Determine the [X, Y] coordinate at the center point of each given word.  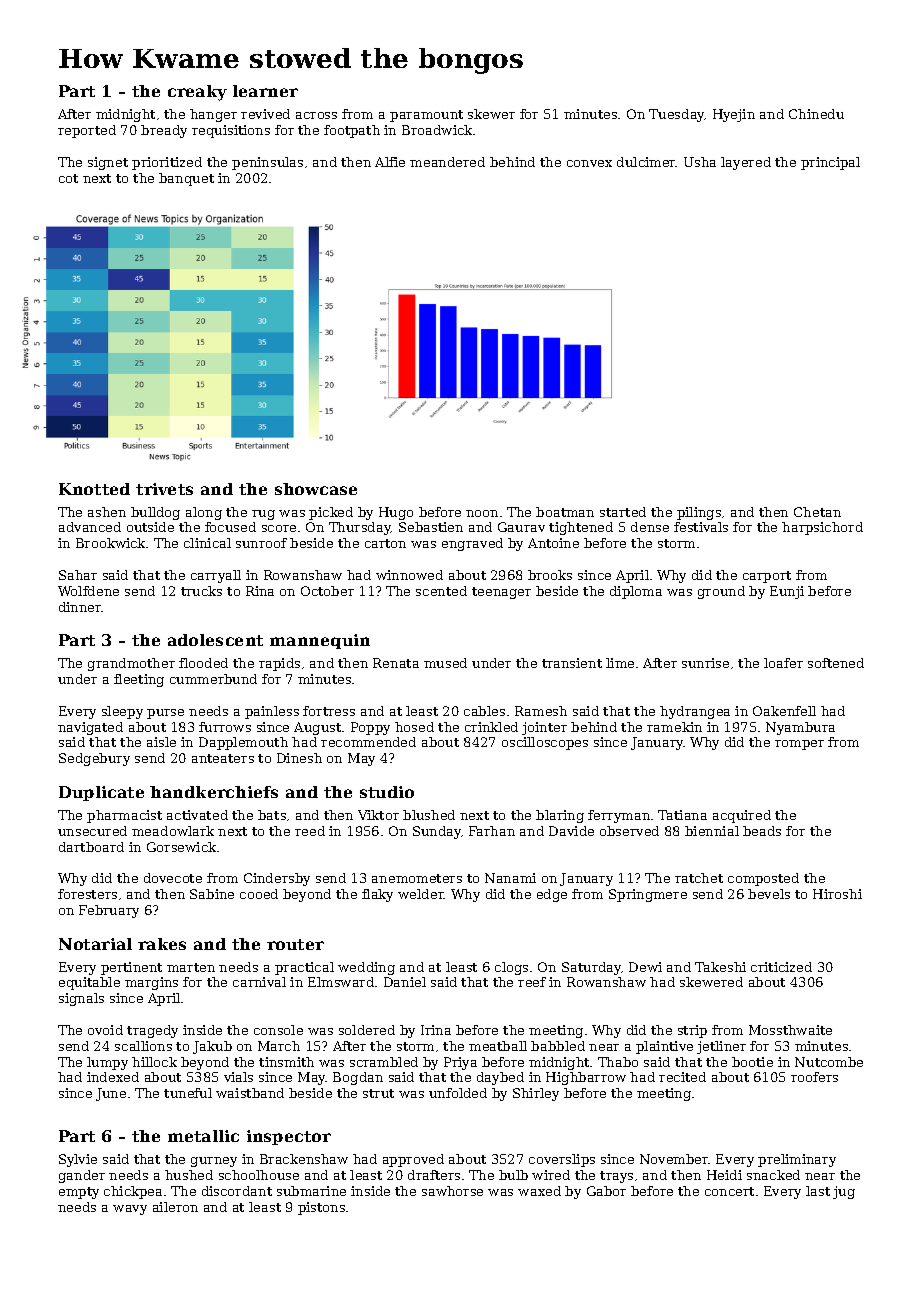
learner [265, 91]
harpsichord [822, 528]
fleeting [139, 680]
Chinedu [816, 114]
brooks [550, 575]
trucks [201, 591]
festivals [701, 527]
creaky [197, 93]
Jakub [212, 1047]
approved [413, 1160]
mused [445, 663]
